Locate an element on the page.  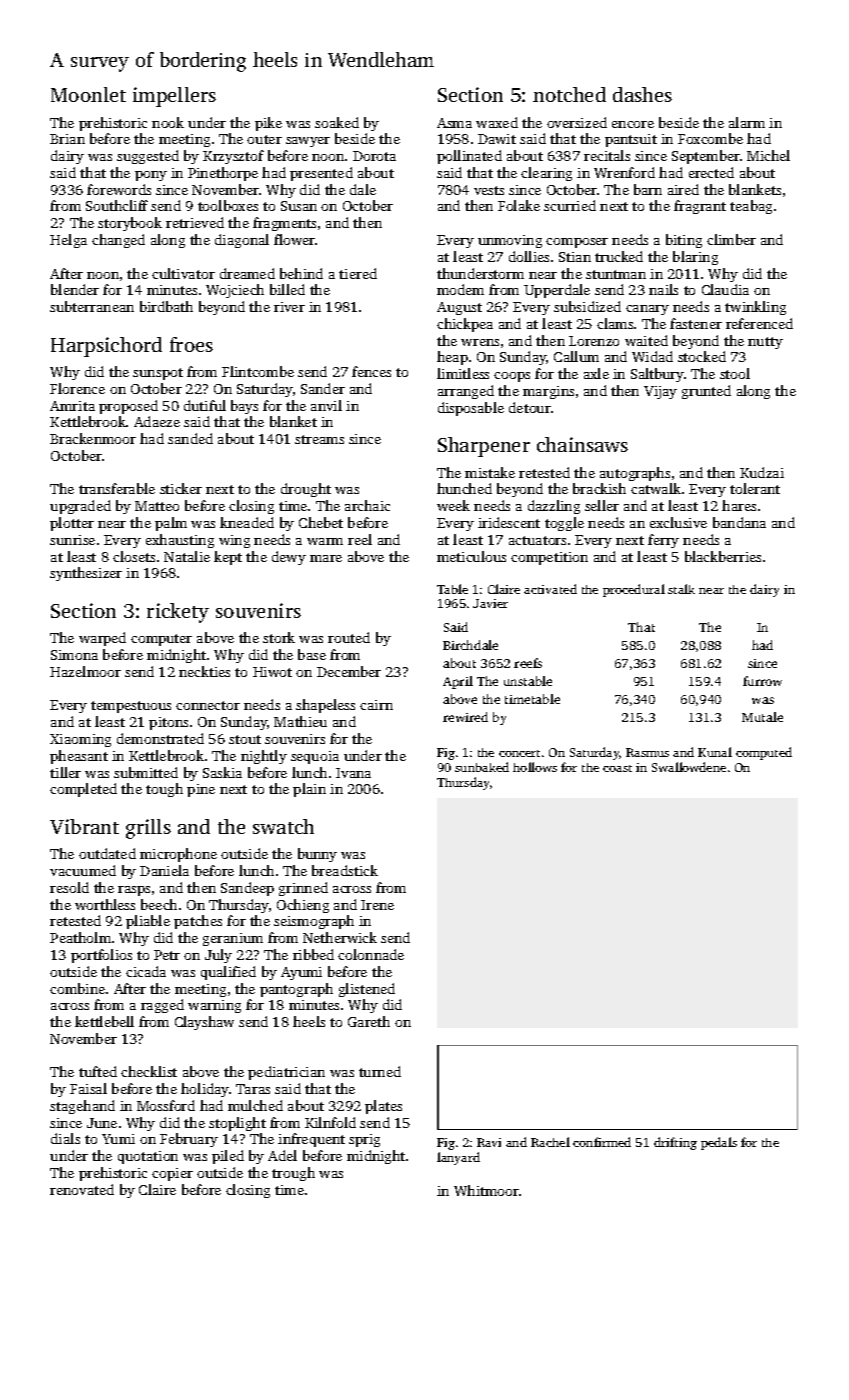
pediatrician is located at coordinates (286, 1073).
